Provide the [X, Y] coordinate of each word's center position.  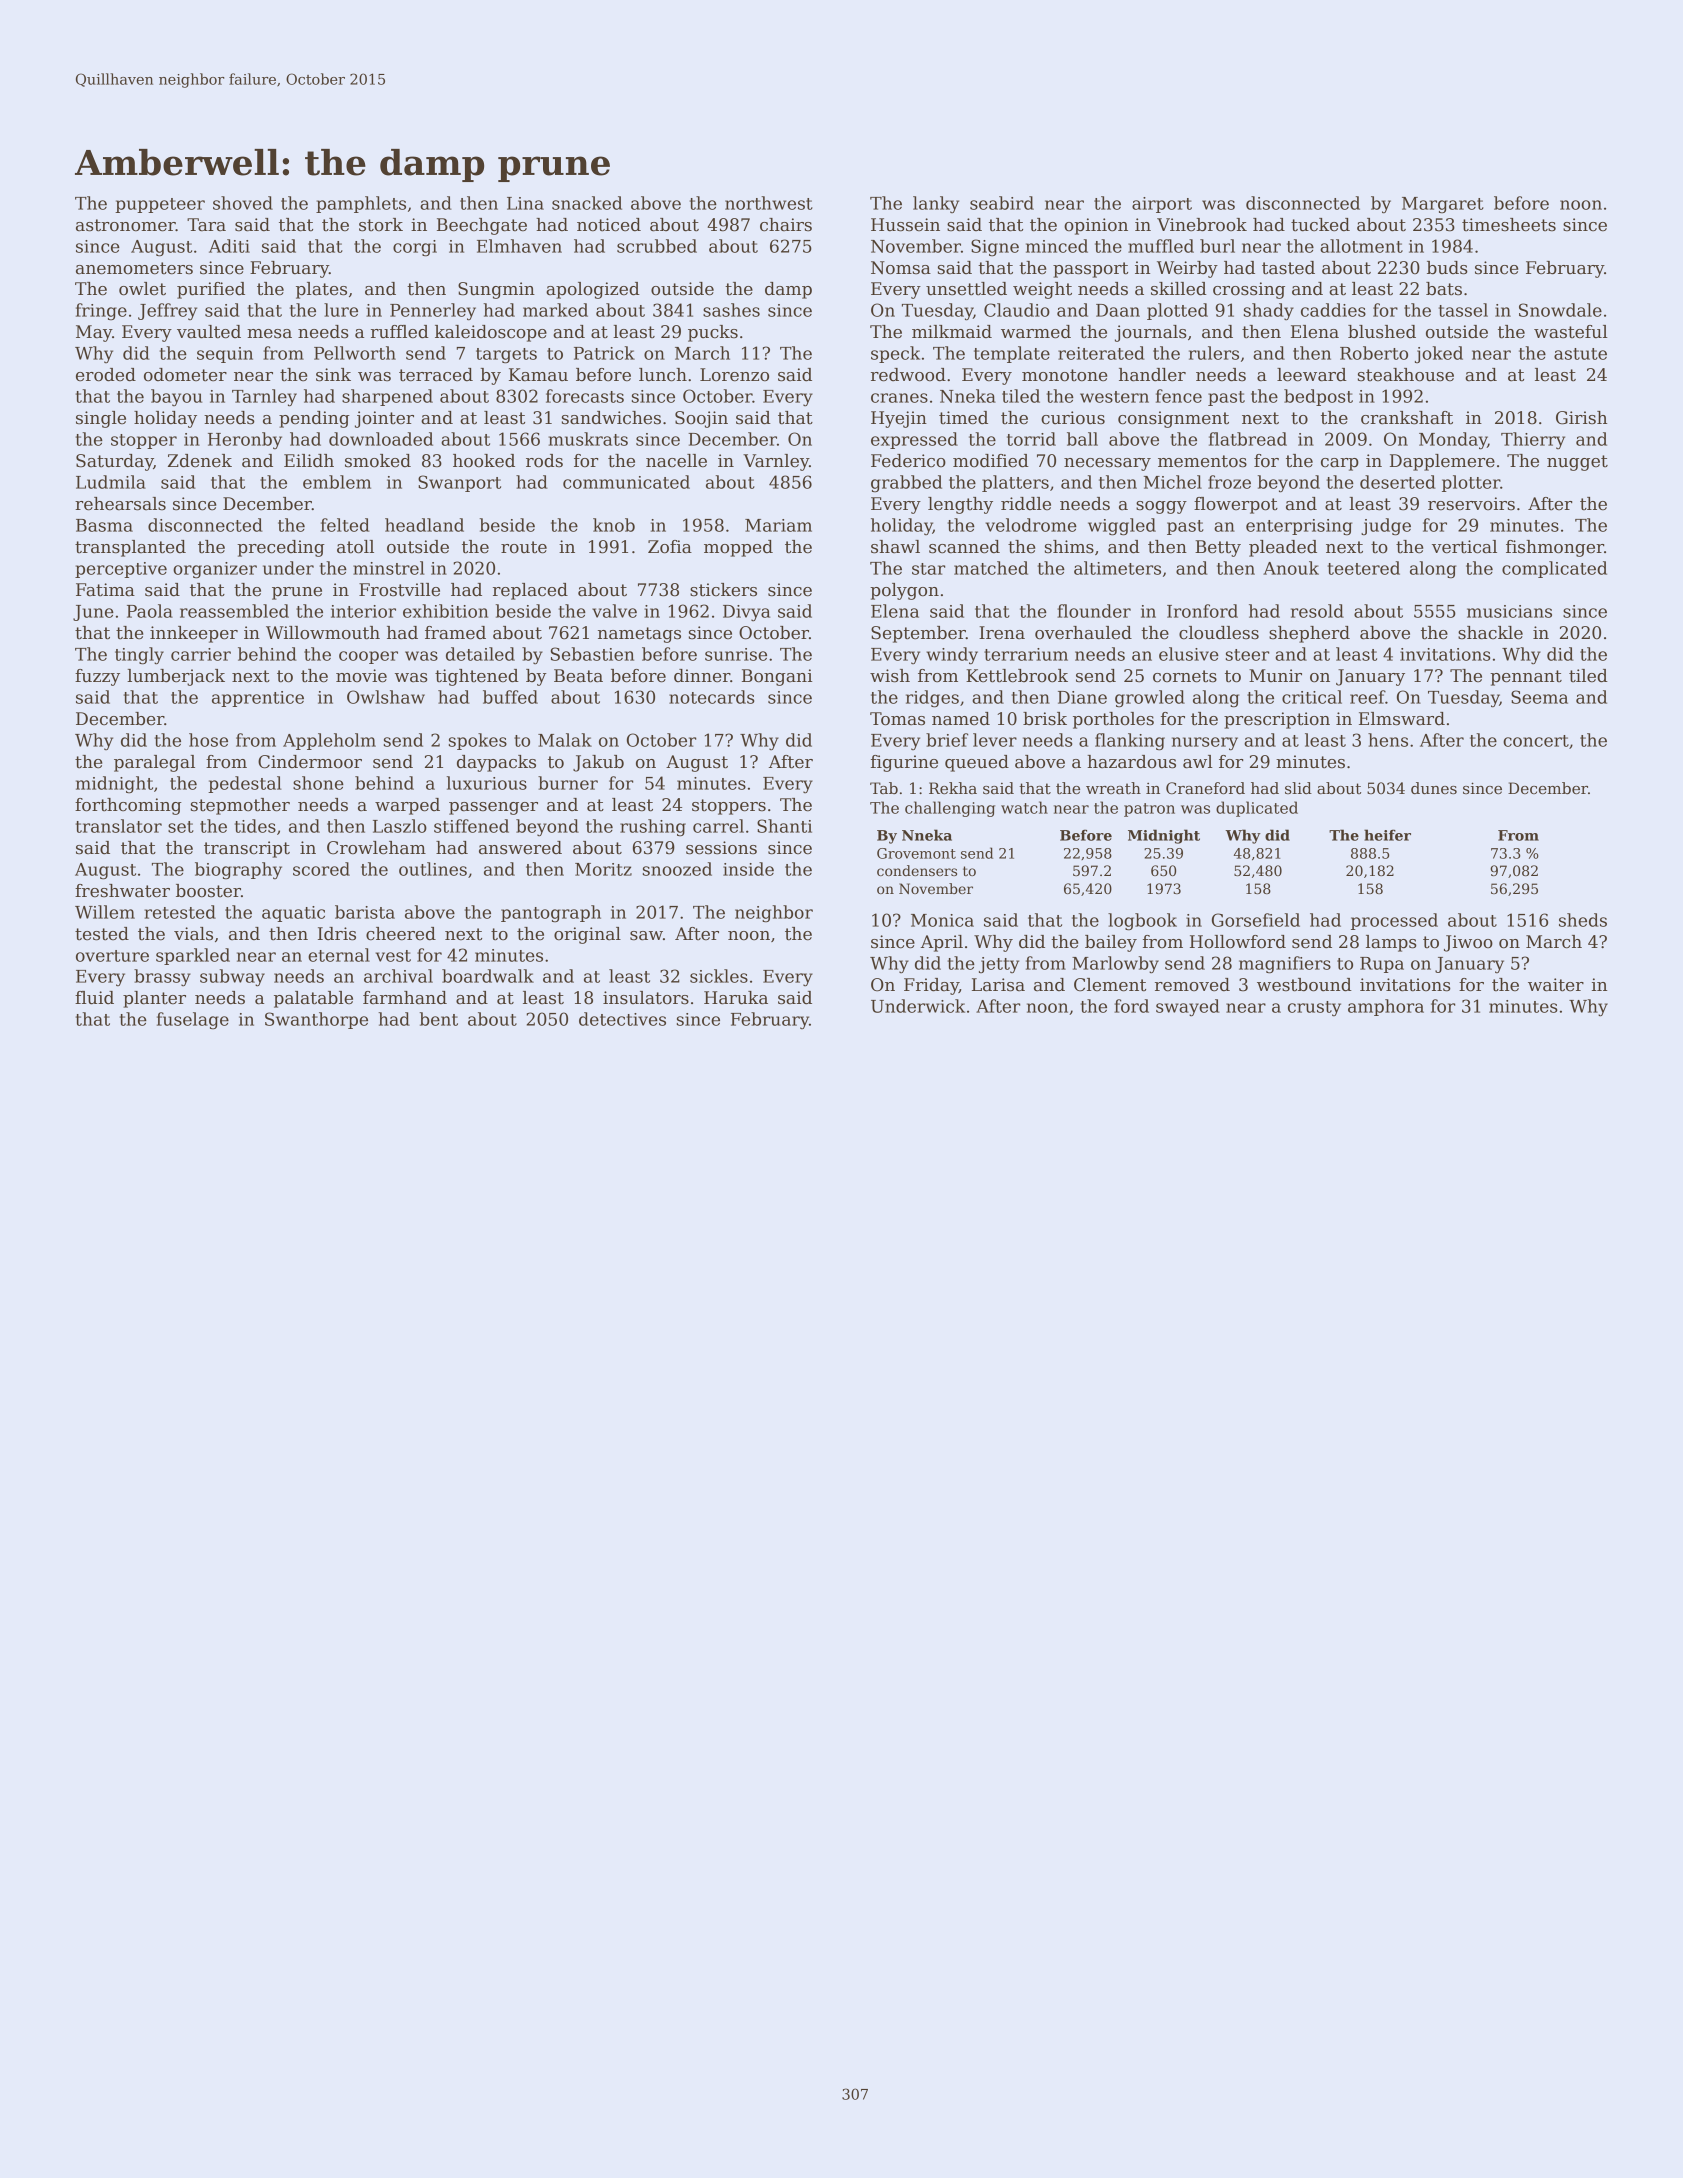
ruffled [400, 332]
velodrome [1031, 525]
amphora [1386, 1007]
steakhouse [1406, 375]
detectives [622, 1019]
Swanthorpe [316, 1020]
